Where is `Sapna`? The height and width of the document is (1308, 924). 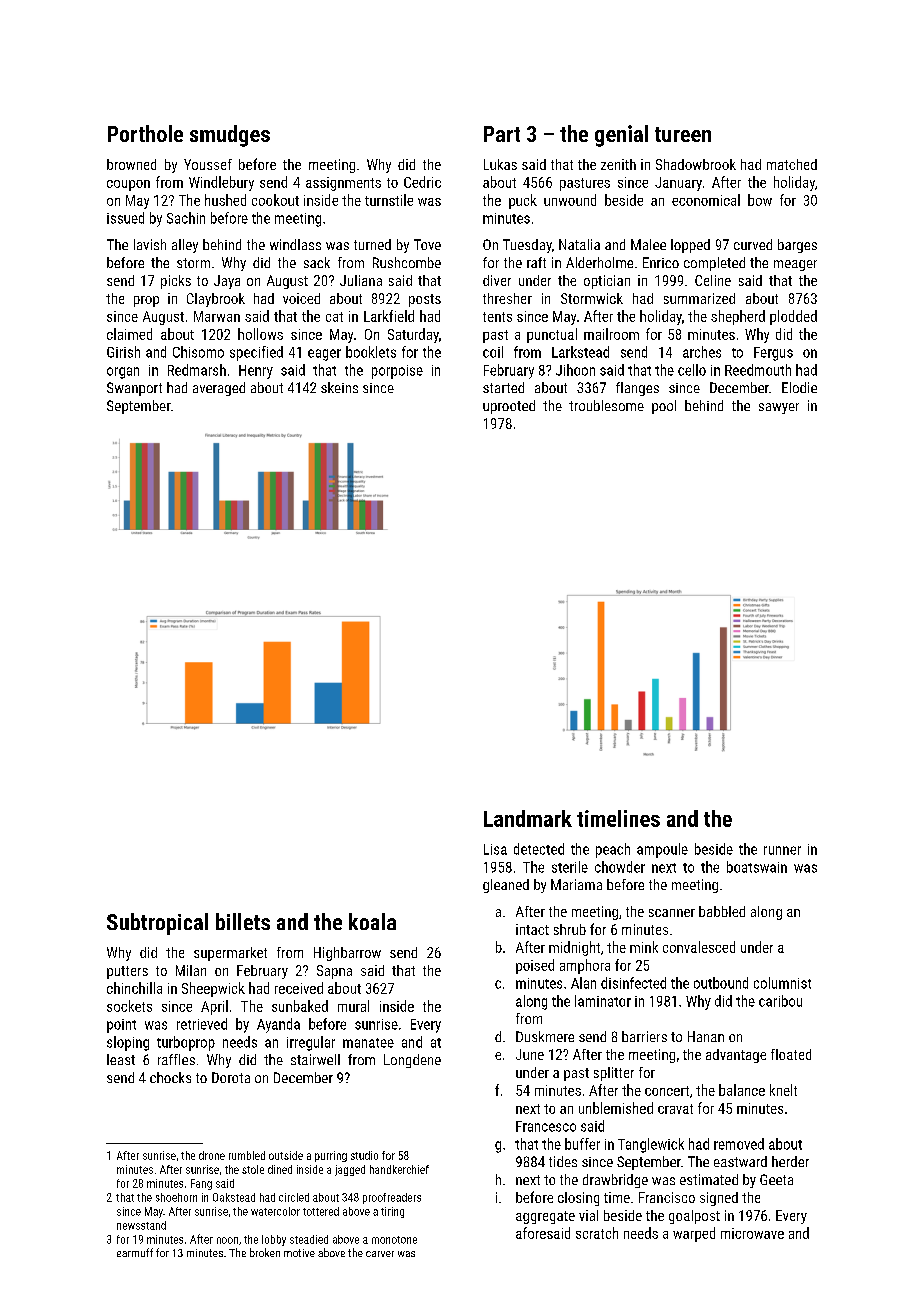
Sapna is located at coordinates (334, 972).
